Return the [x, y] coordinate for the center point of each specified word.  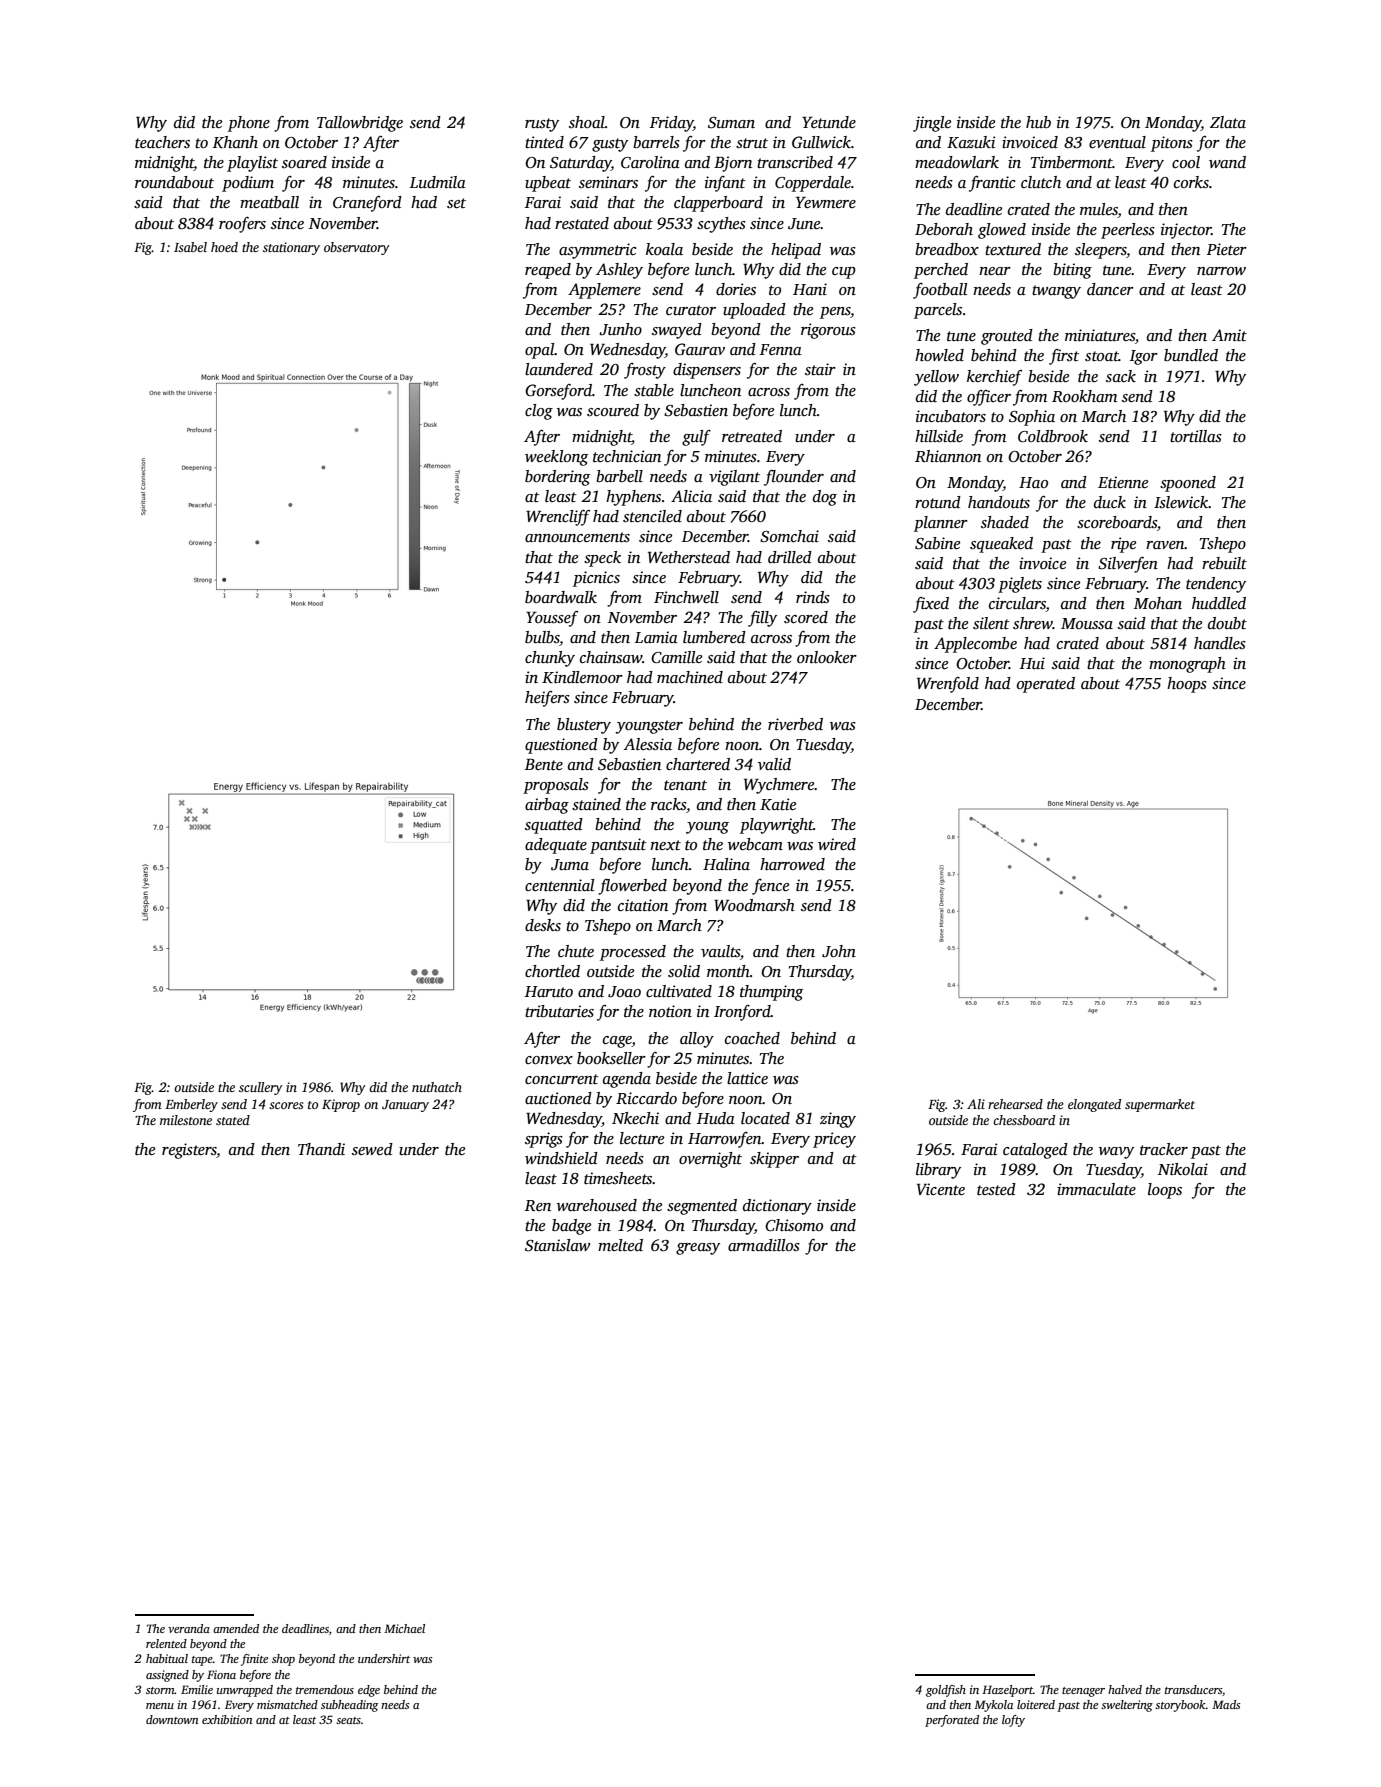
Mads [1226, 1704]
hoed [224, 247]
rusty [542, 125]
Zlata [1228, 122]
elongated [1094, 1105]
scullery [260, 1088]
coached [752, 1038]
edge [369, 1691]
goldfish [946, 1691]
